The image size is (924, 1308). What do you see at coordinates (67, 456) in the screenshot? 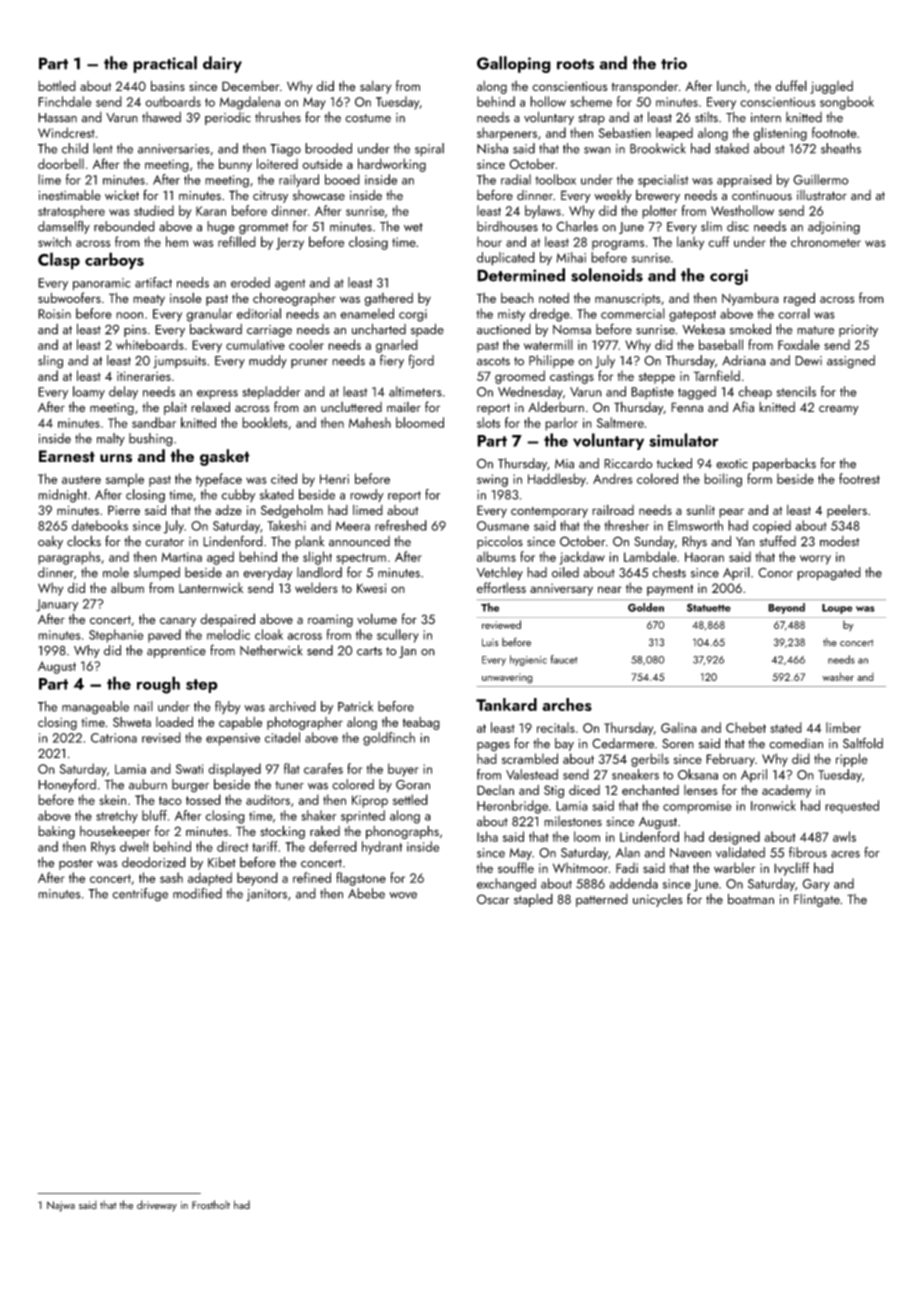
I see `Earnest` at bounding box center [67, 456].
